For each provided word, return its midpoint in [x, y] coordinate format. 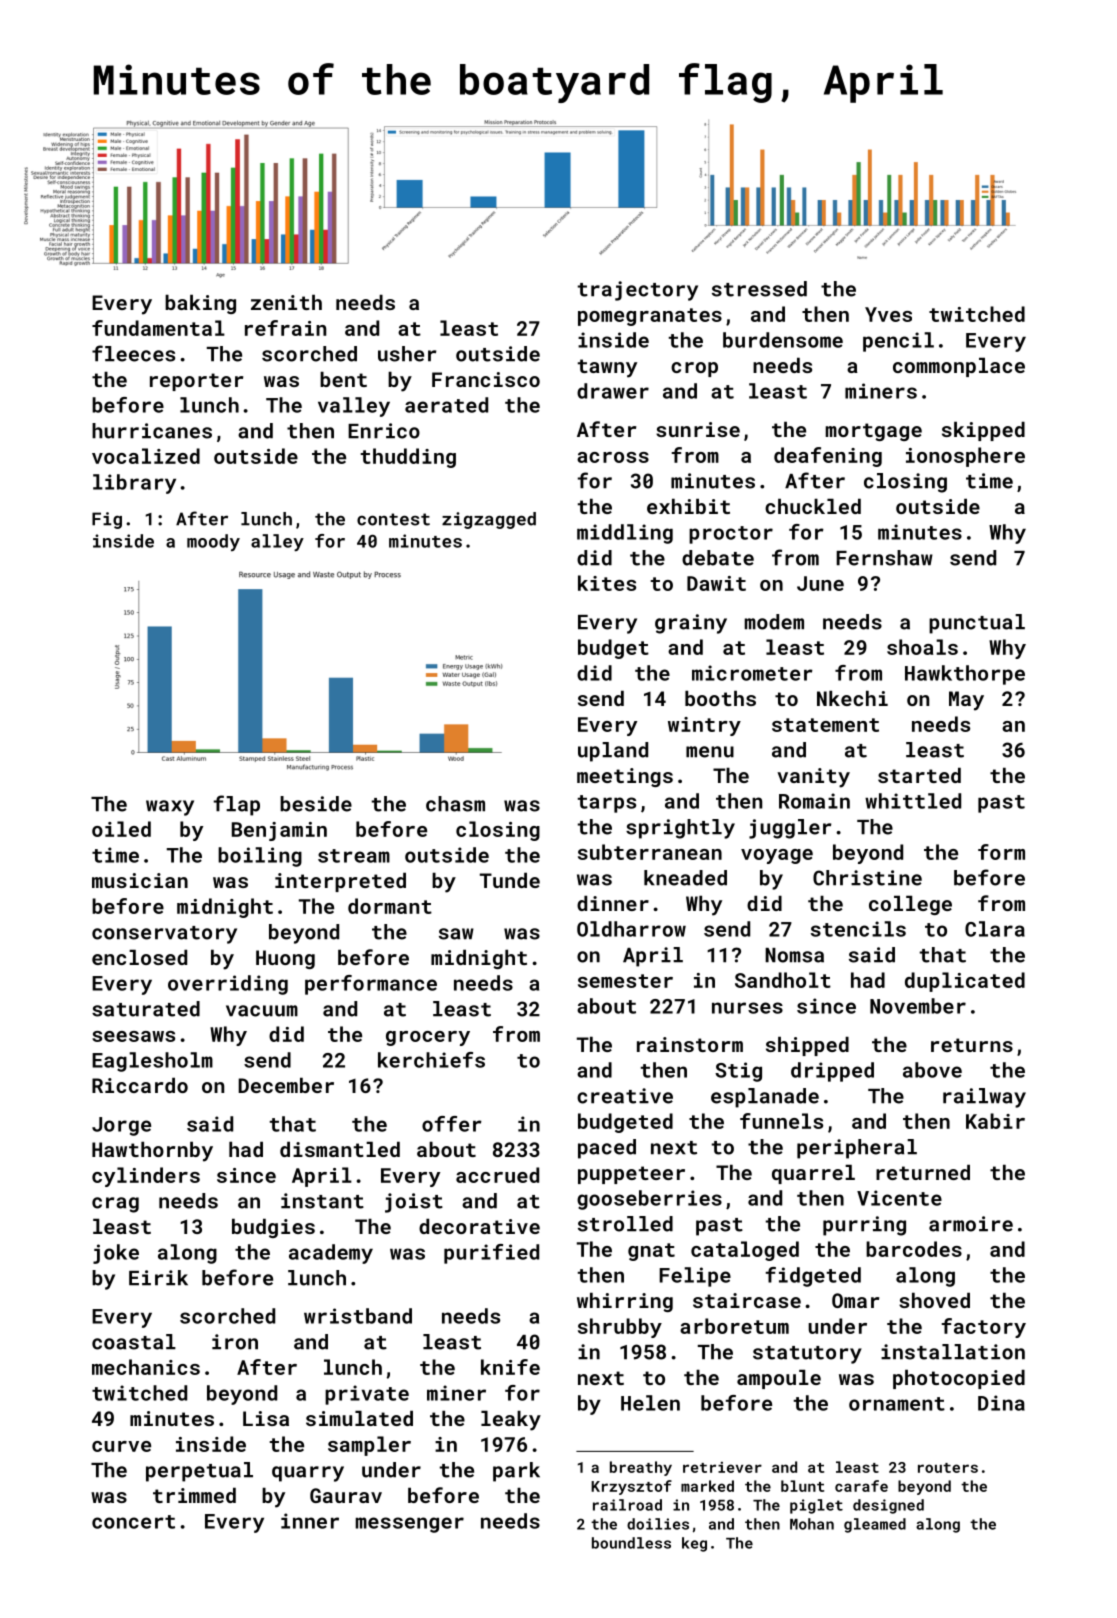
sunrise [698, 429]
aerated [446, 405]
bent [343, 379]
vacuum [262, 1011]
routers [948, 1468]
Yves [888, 314]
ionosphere [965, 457]
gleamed [875, 1525]
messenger [410, 1525]
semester [625, 981]
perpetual [199, 1472]
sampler [369, 1446]
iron [235, 1342]
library [134, 484]
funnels [781, 1121]
